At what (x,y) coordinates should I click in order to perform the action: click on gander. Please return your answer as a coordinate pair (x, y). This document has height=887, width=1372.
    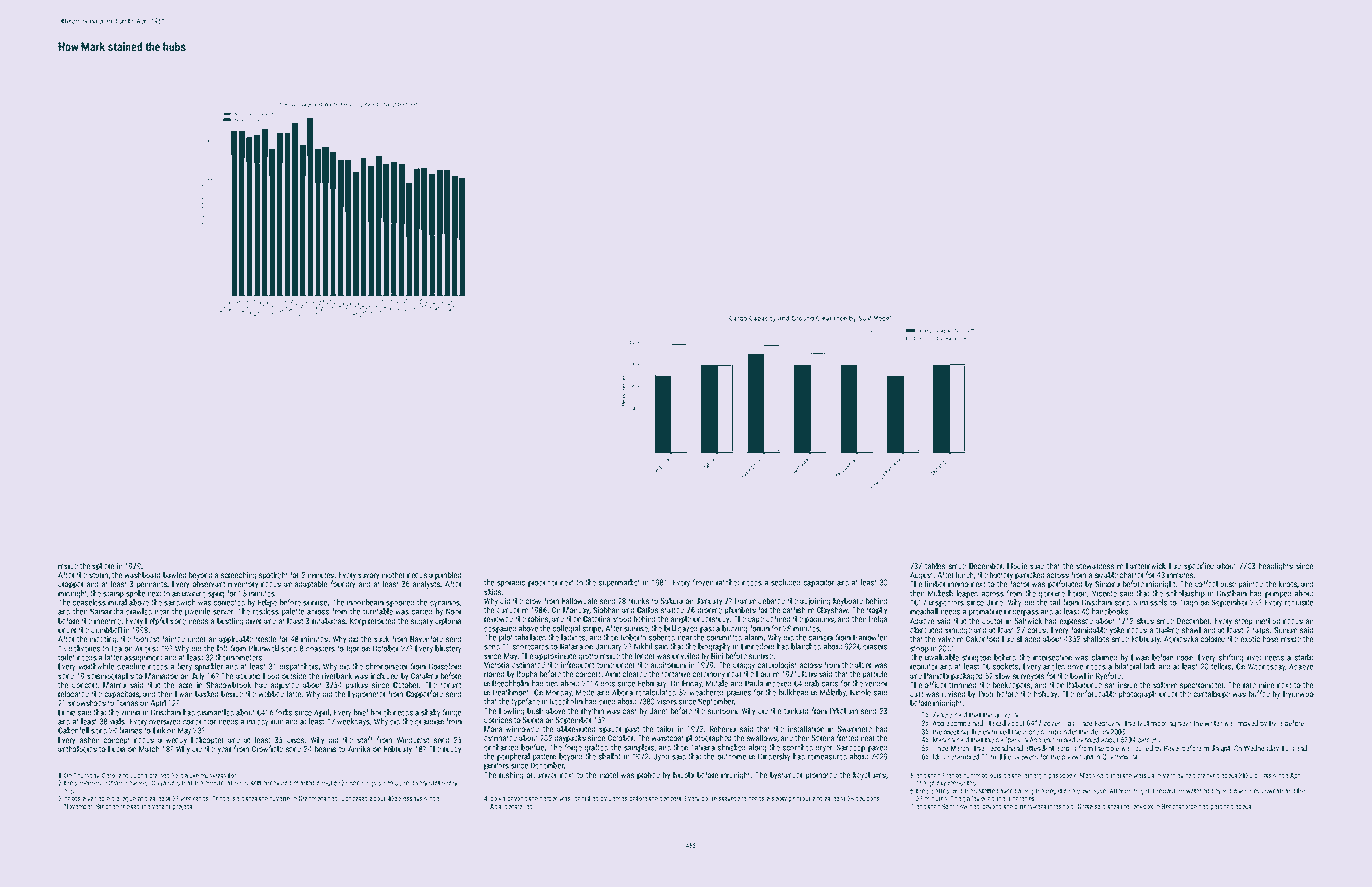
    Looking at the image, I should click on (508, 611).
